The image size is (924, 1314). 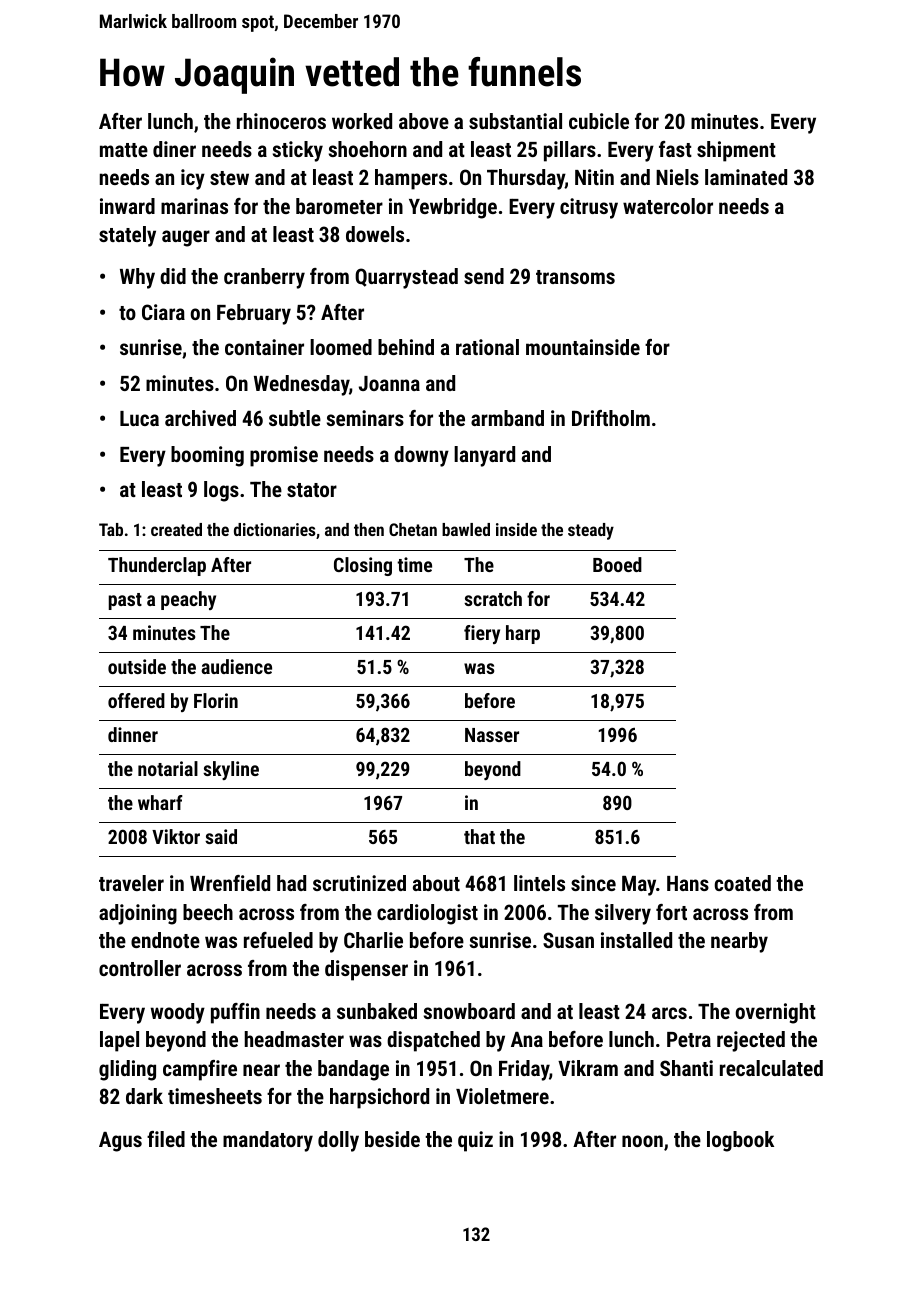 I want to click on Chetan, so click(x=413, y=529).
